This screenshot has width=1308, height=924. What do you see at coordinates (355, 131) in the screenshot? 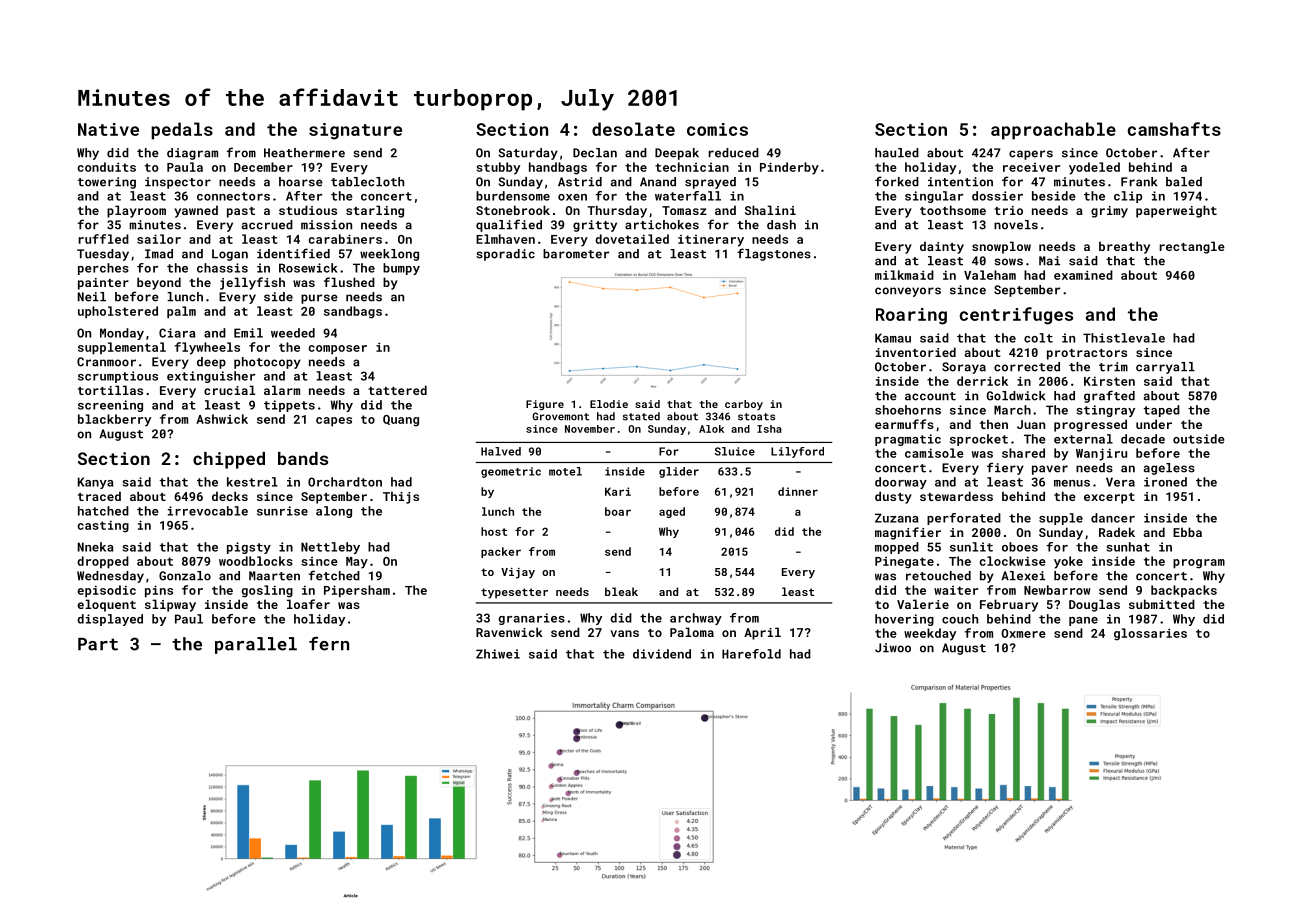
I see `signature` at bounding box center [355, 131].
